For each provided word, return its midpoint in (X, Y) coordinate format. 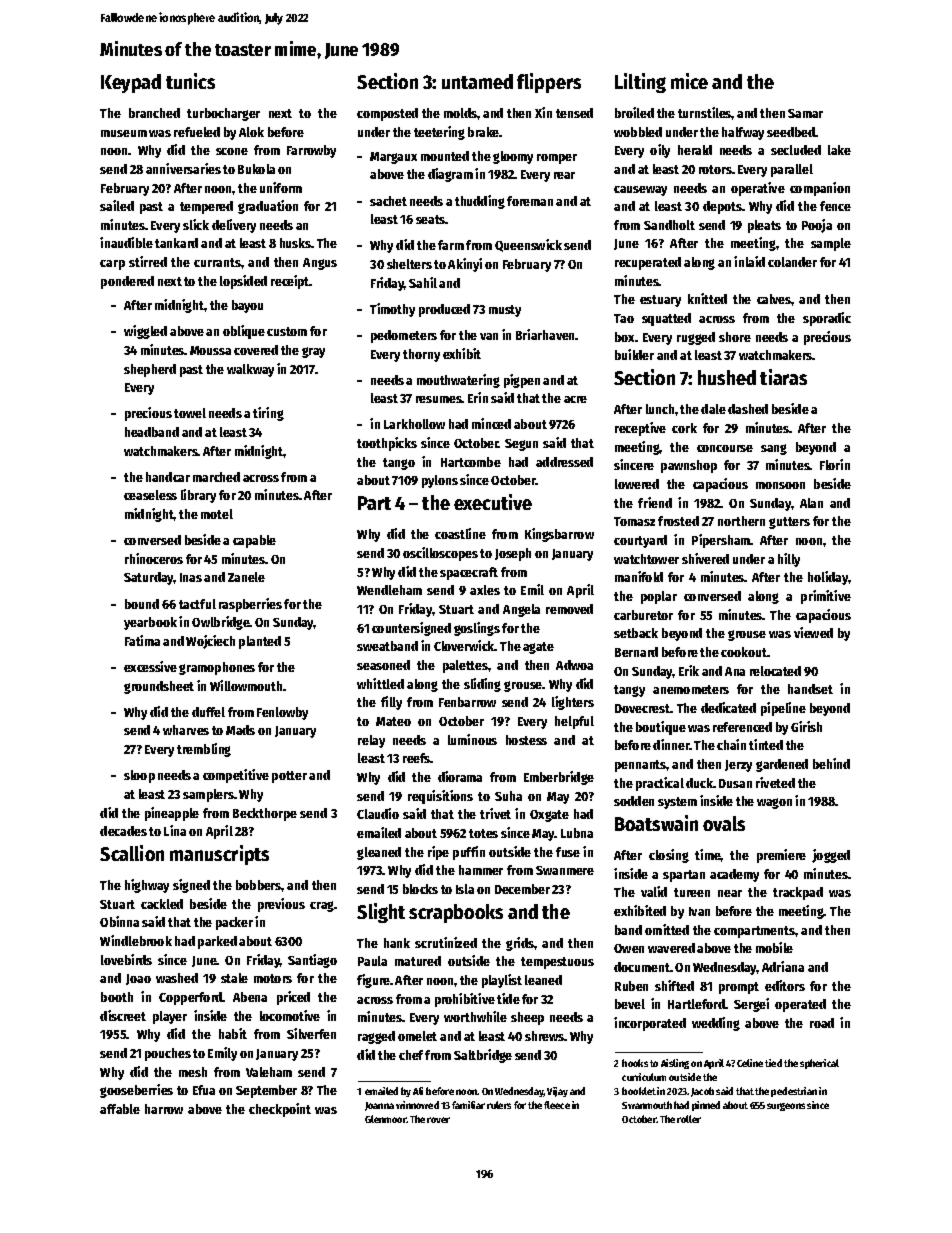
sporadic (827, 319)
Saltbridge (483, 1056)
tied (773, 1063)
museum (124, 133)
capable (254, 541)
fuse (568, 852)
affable (120, 1109)
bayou (247, 306)
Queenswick (528, 245)
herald (695, 150)
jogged (831, 856)
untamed (477, 81)
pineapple (172, 814)
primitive (826, 597)
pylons (440, 481)
